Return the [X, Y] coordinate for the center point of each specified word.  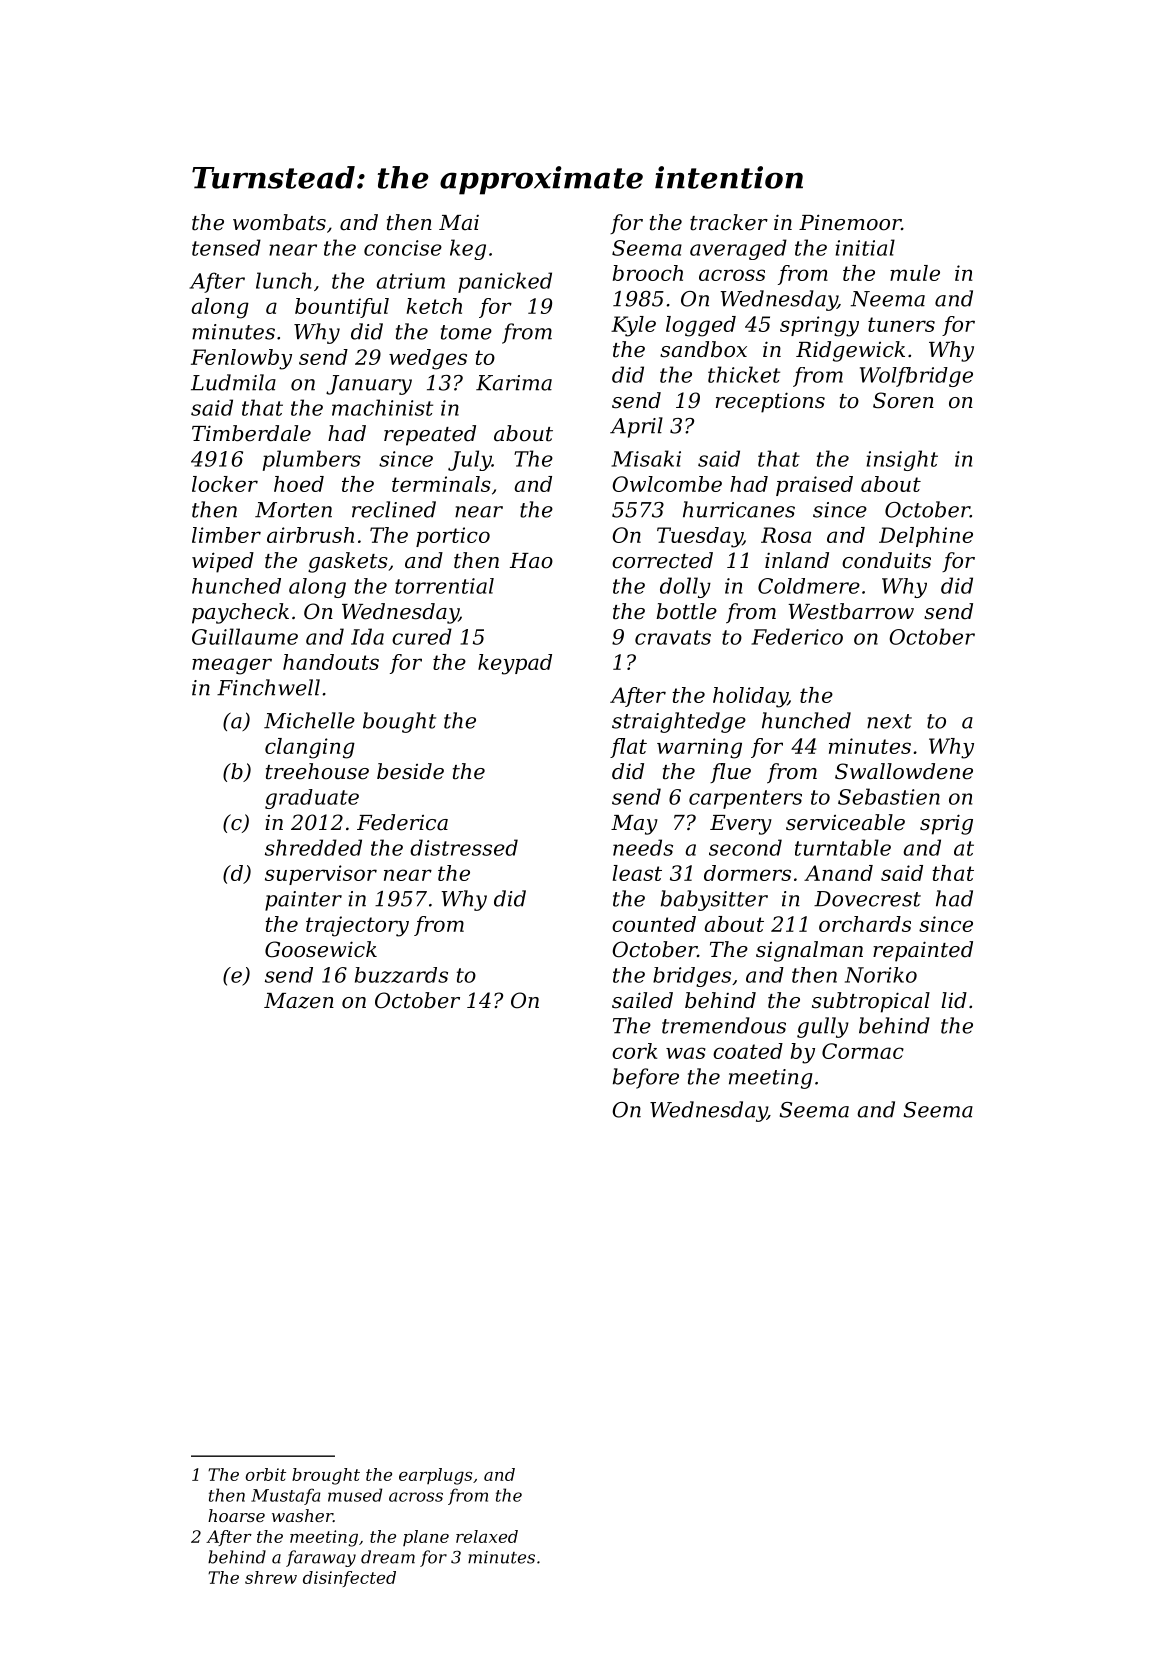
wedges [428, 359]
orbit [265, 1474]
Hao [531, 561]
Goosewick [321, 949]
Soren [903, 400]
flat [628, 748]
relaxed [487, 1536]
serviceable [845, 822]
